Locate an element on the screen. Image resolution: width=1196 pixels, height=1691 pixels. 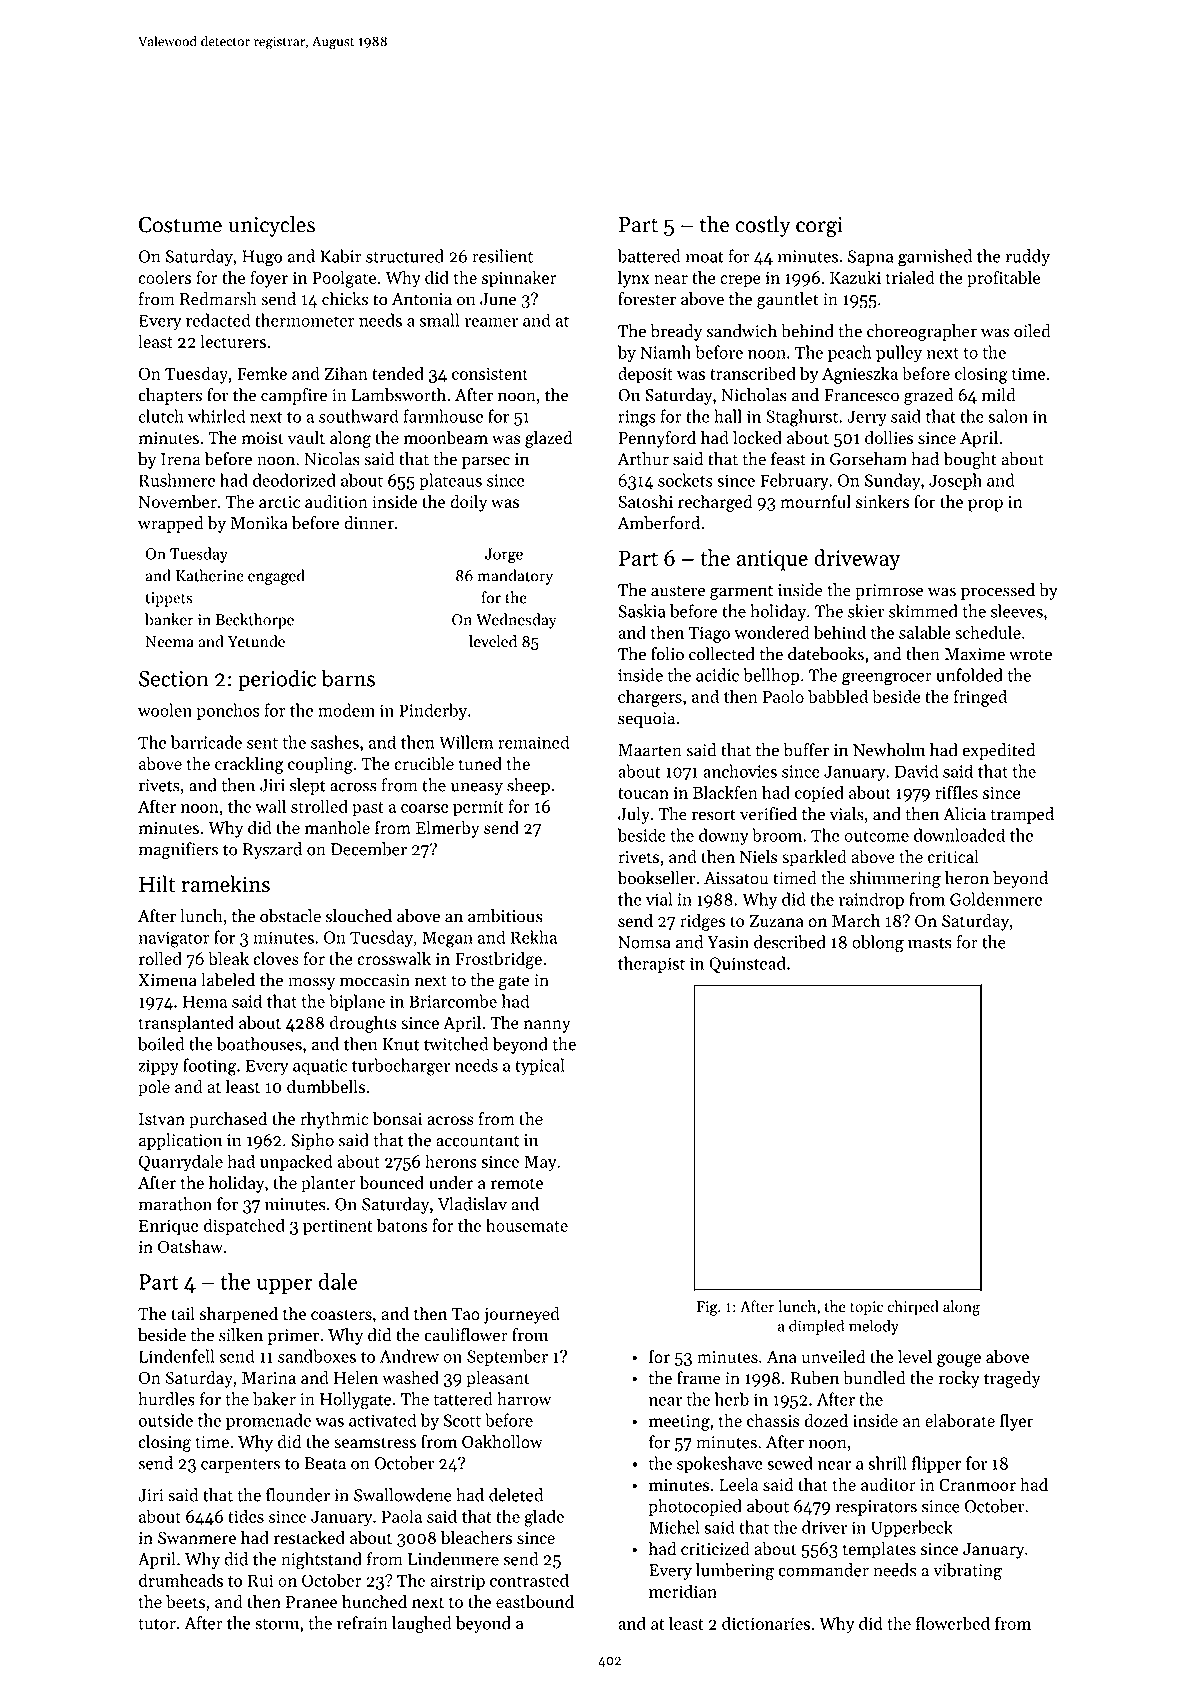
Costume is located at coordinates (180, 224).
